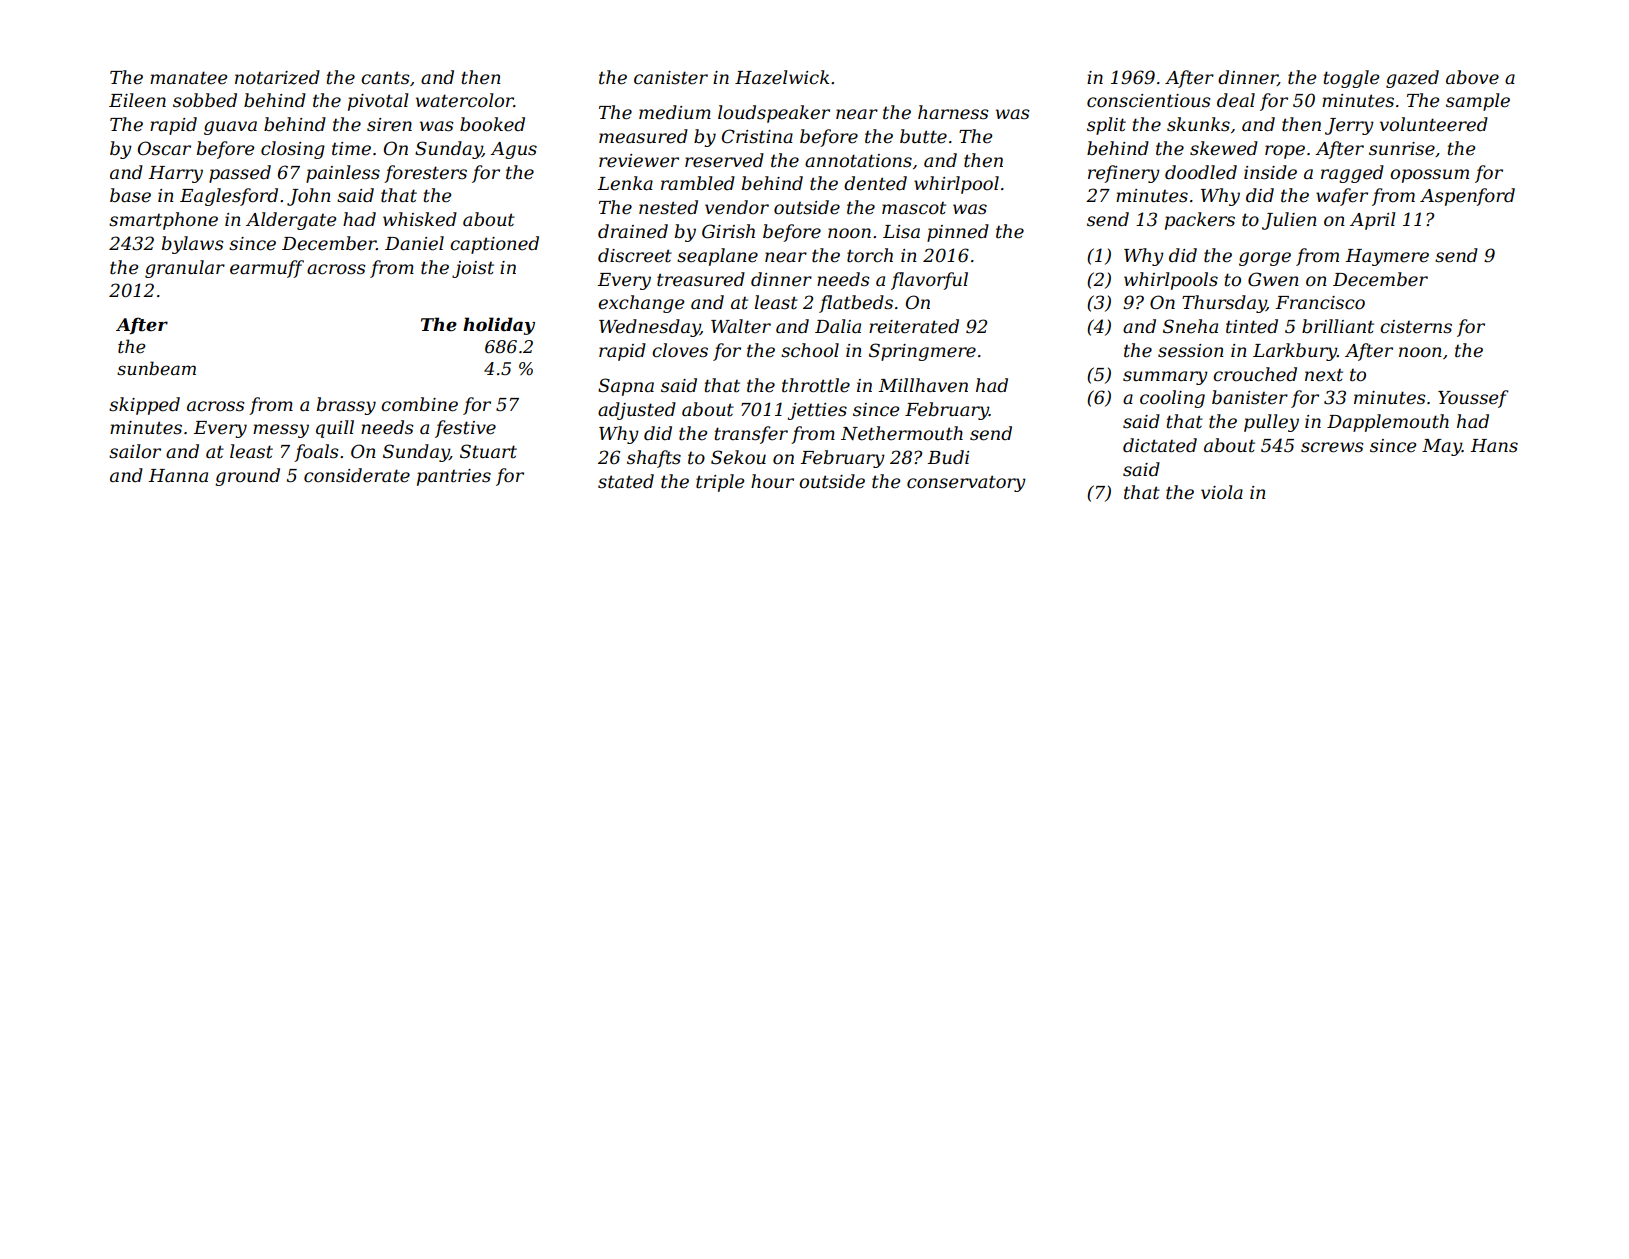 This page has width=1629, height=1259. What do you see at coordinates (488, 451) in the page?
I see `Stuart` at bounding box center [488, 451].
